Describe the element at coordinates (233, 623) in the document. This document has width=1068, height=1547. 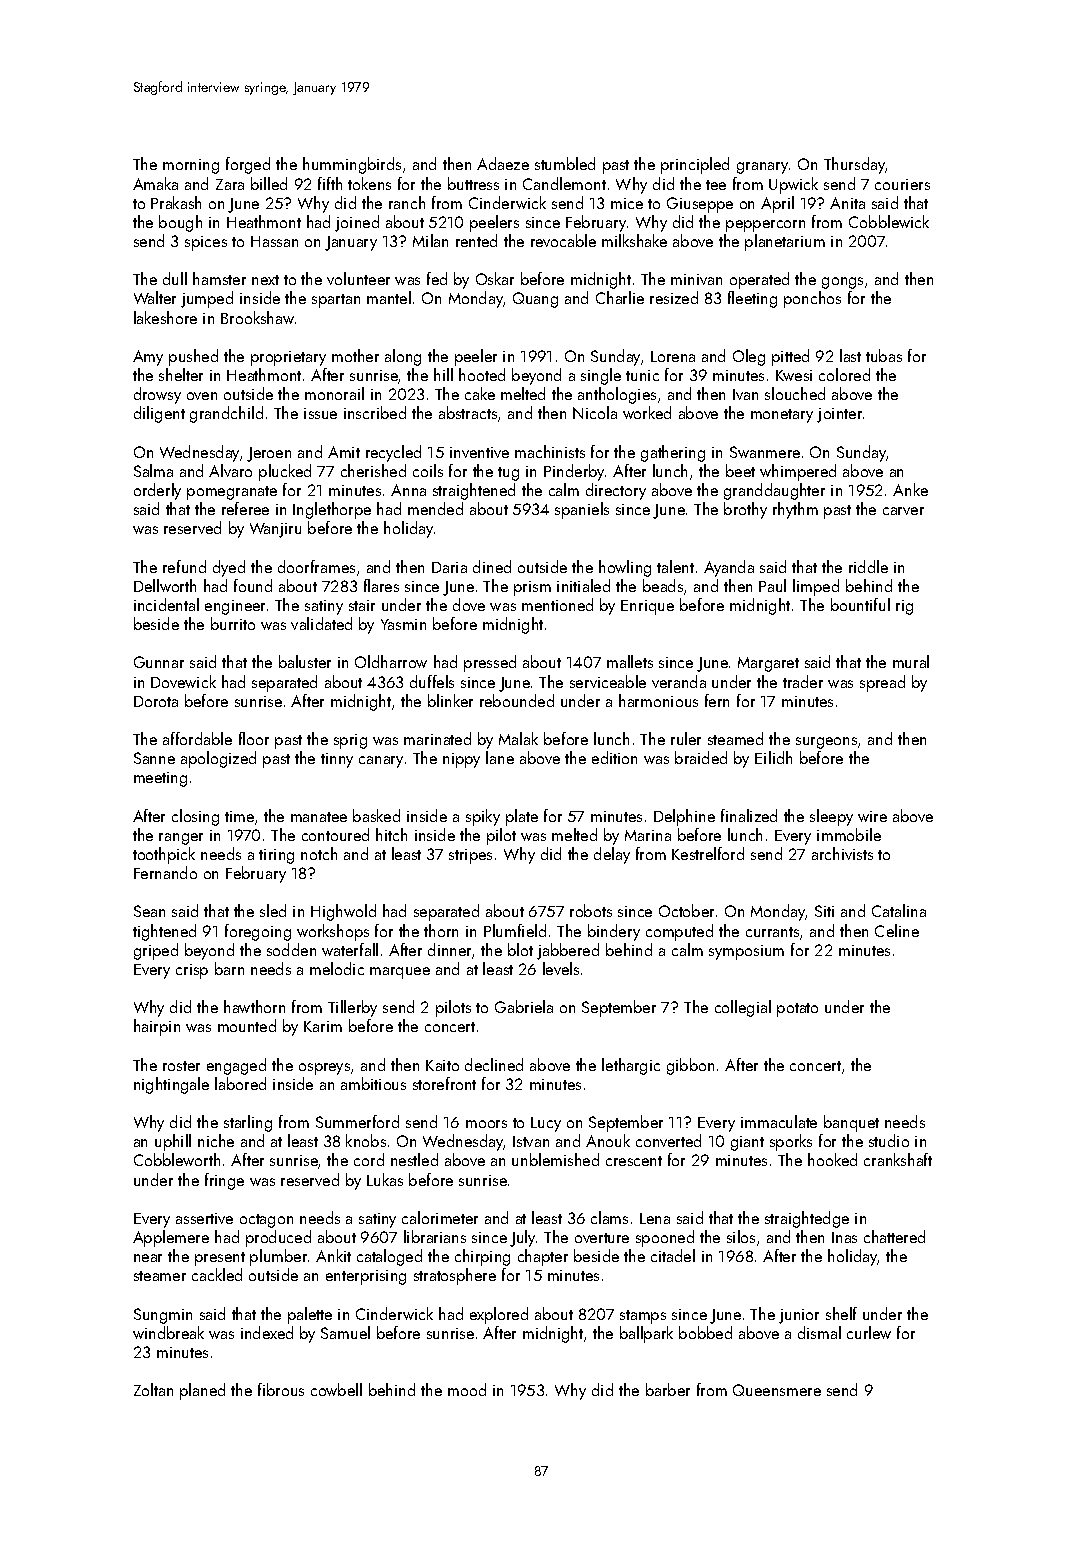
I see `burrito` at that location.
